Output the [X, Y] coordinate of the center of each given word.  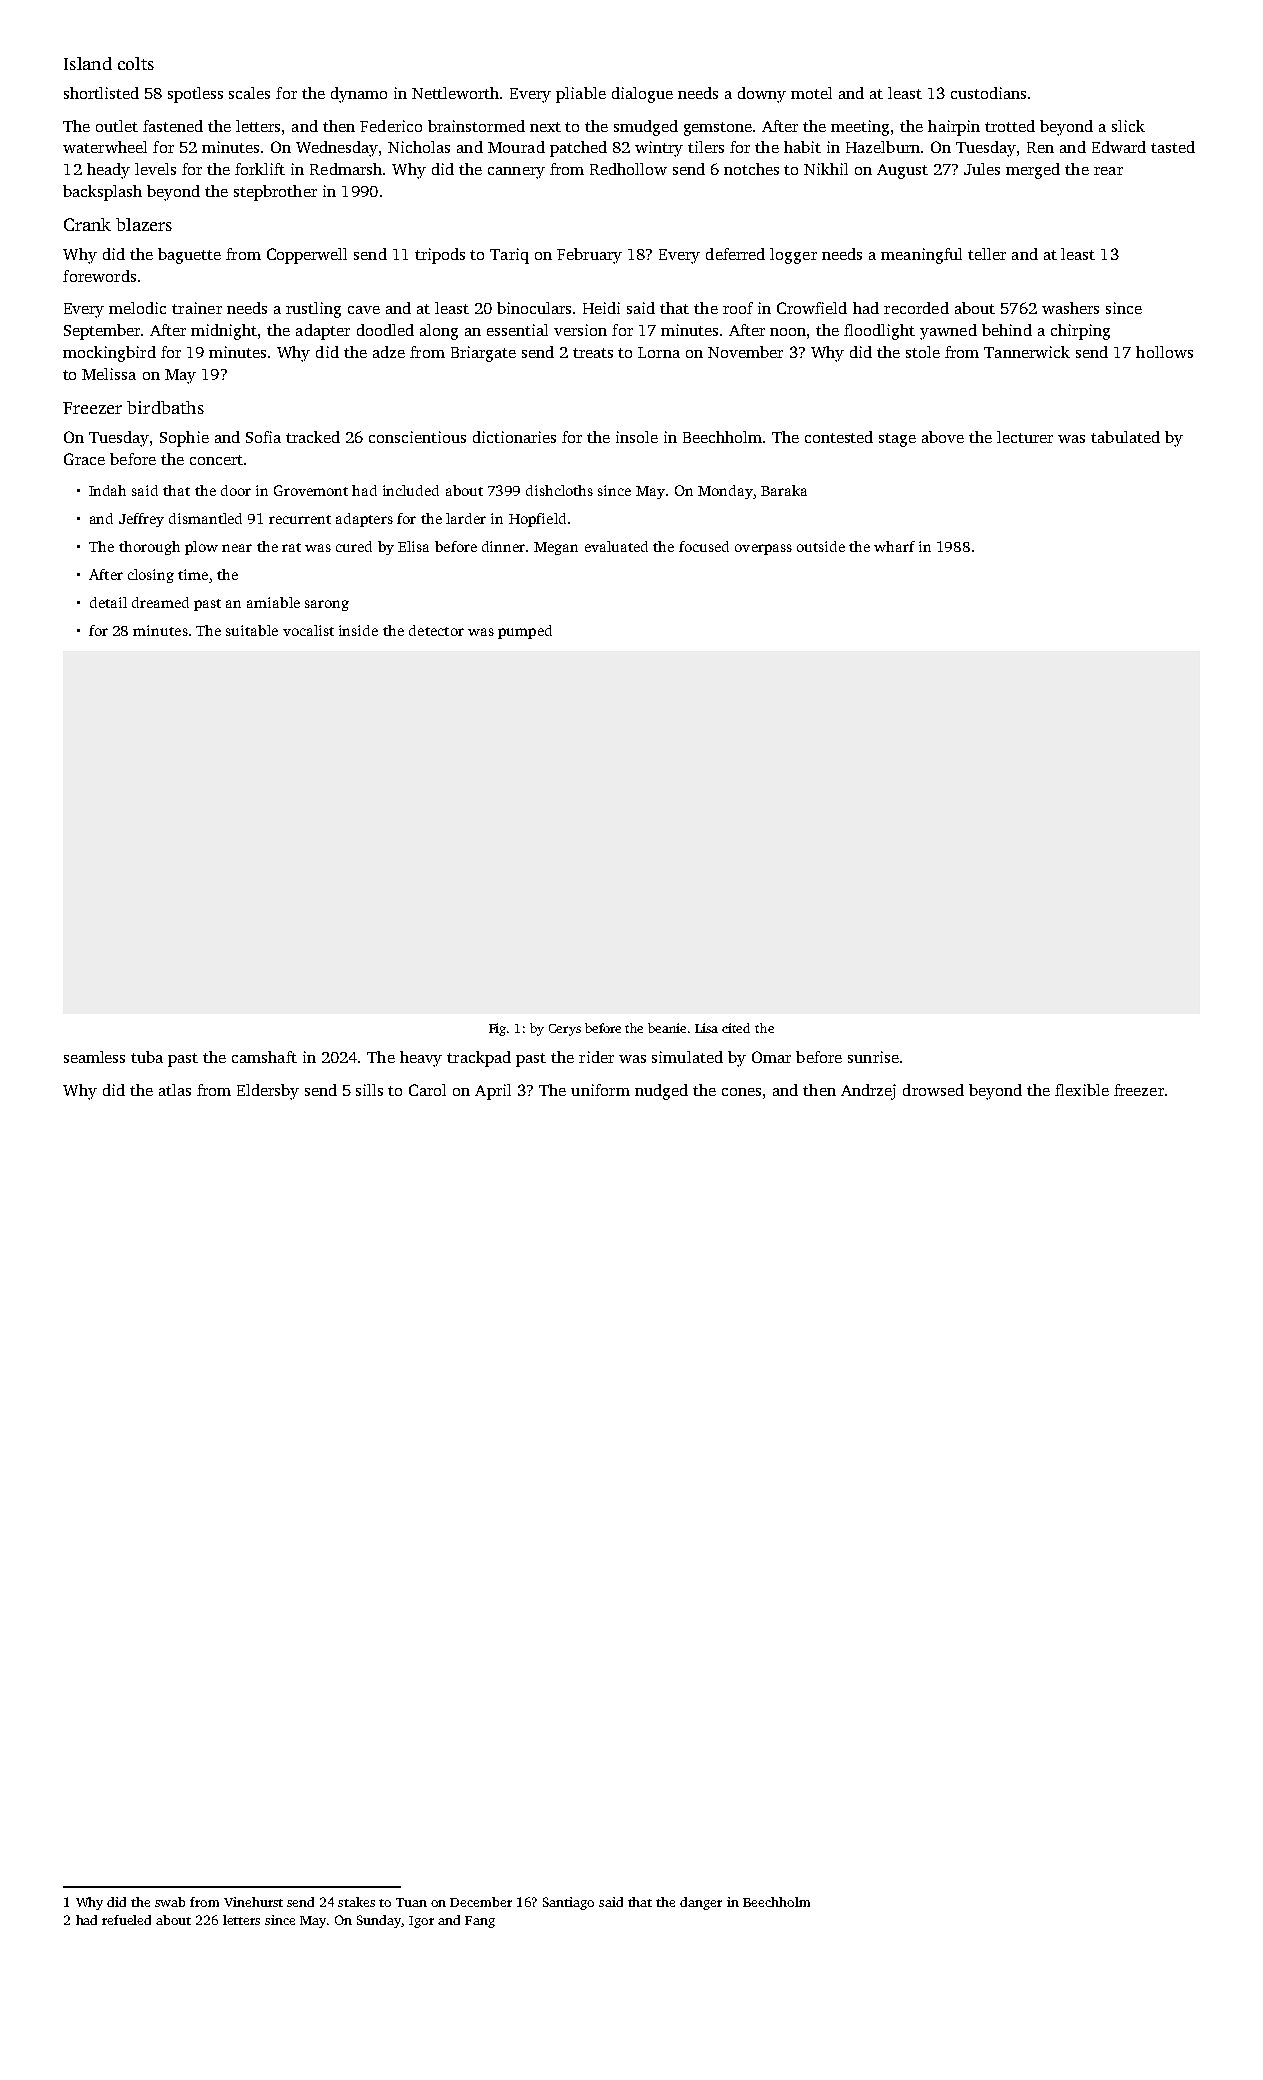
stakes [356, 1902]
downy [762, 95]
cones [741, 1092]
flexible [1082, 1090]
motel [811, 93]
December [481, 1902]
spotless [195, 95]
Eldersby [268, 1092]
